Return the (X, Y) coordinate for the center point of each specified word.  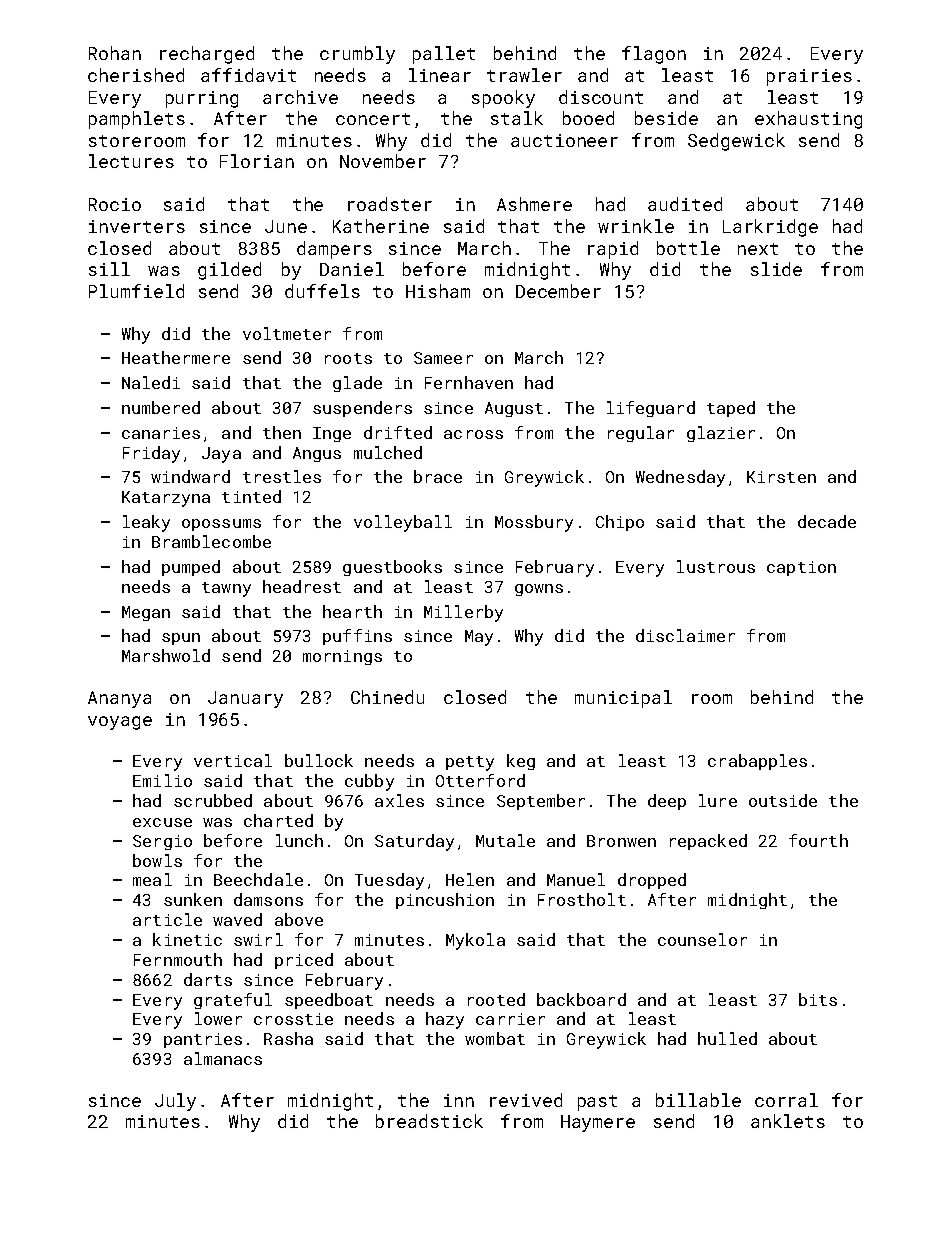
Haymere (598, 1123)
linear (440, 75)
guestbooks (392, 568)
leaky (146, 523)
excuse (162, 822)
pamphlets (137, 120)
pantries (203, 1040)
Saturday (414, 842)
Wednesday (680, 478)
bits (818, 999)
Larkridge (770, 228)
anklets (788, 1121)
